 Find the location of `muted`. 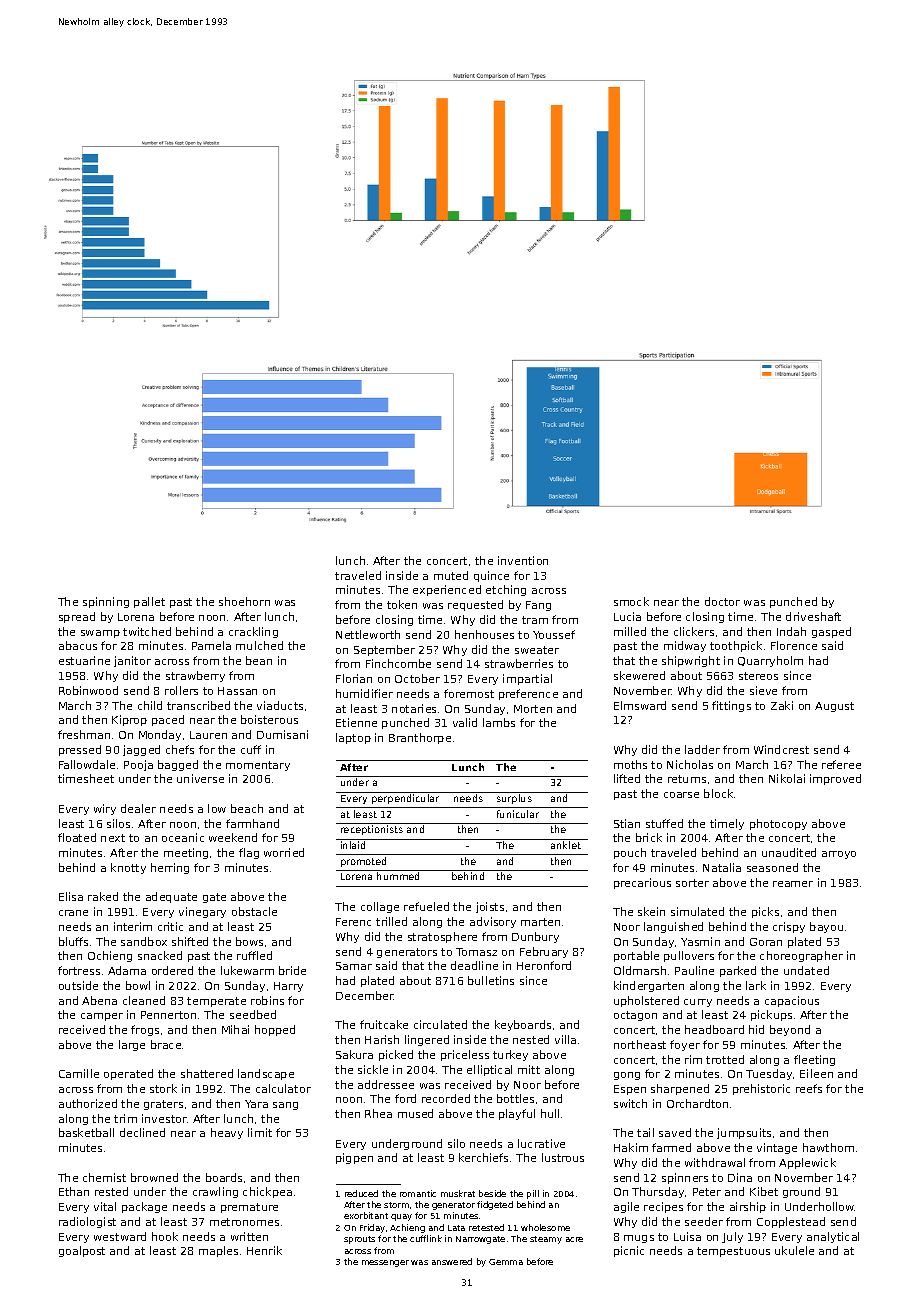

muted is located at coordinates (451, 575).
